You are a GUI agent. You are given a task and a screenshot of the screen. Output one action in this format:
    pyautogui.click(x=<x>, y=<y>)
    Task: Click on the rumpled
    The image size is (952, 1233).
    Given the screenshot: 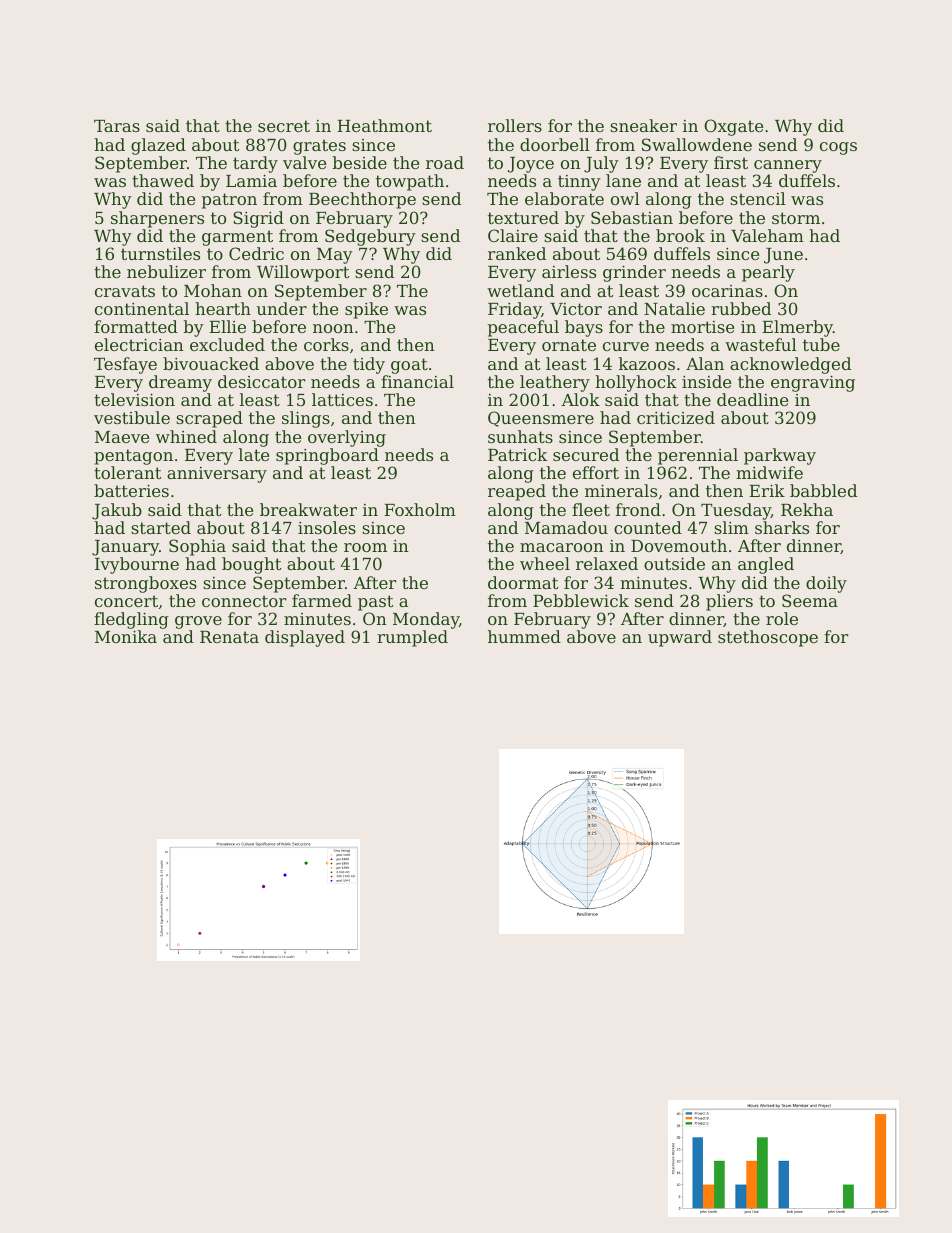 What is the action you would take?
    pyautogui.click(x=412, y=638)
